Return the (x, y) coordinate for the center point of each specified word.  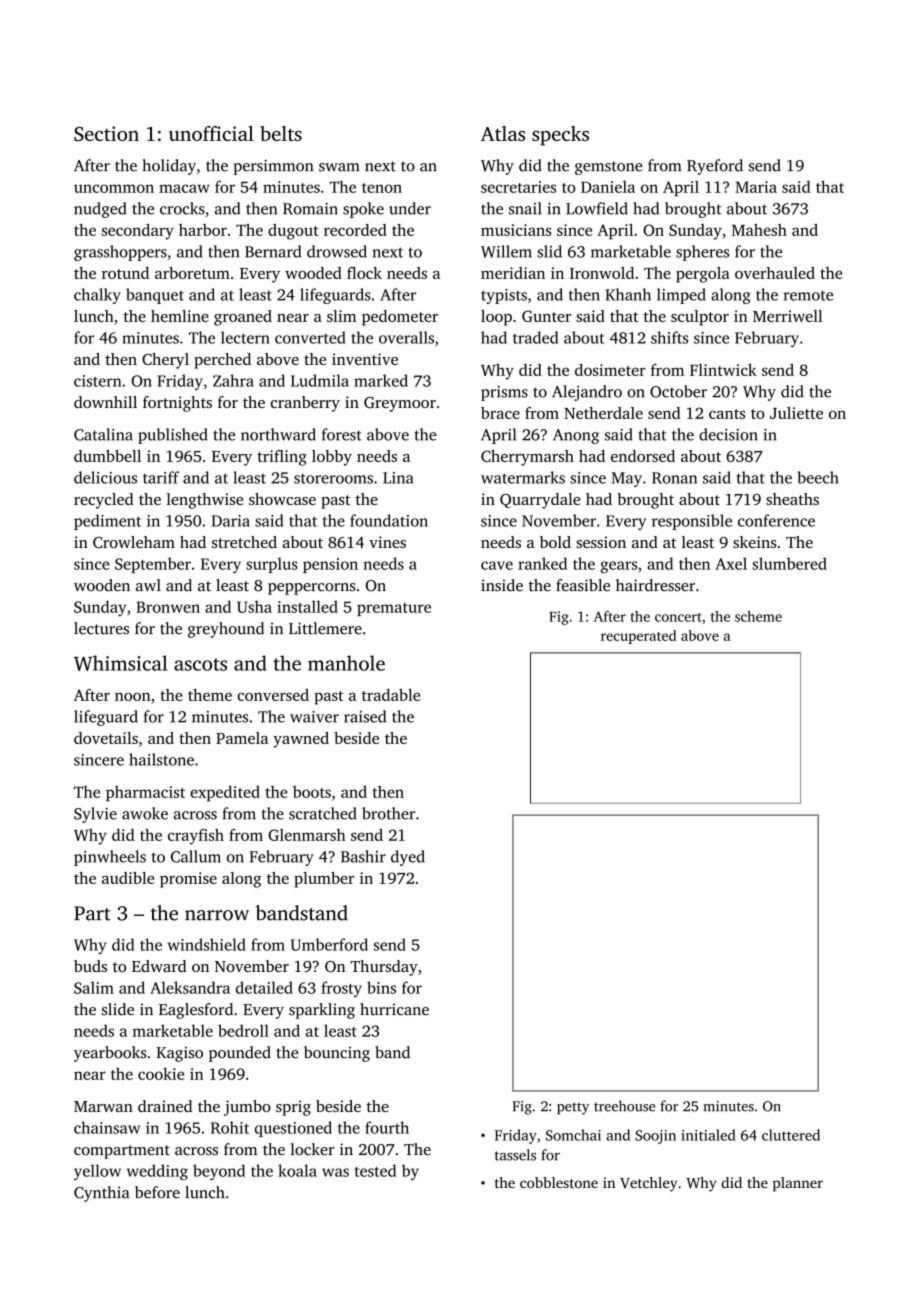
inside (502, 585)
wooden (102, 585)
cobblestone (559, 1182)
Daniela (608, 187)
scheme (758, 616)
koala (297, 1170)
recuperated (638, 637)
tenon (382, 188)
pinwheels (110, 858)
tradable (391, 695)
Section (106, 133)
